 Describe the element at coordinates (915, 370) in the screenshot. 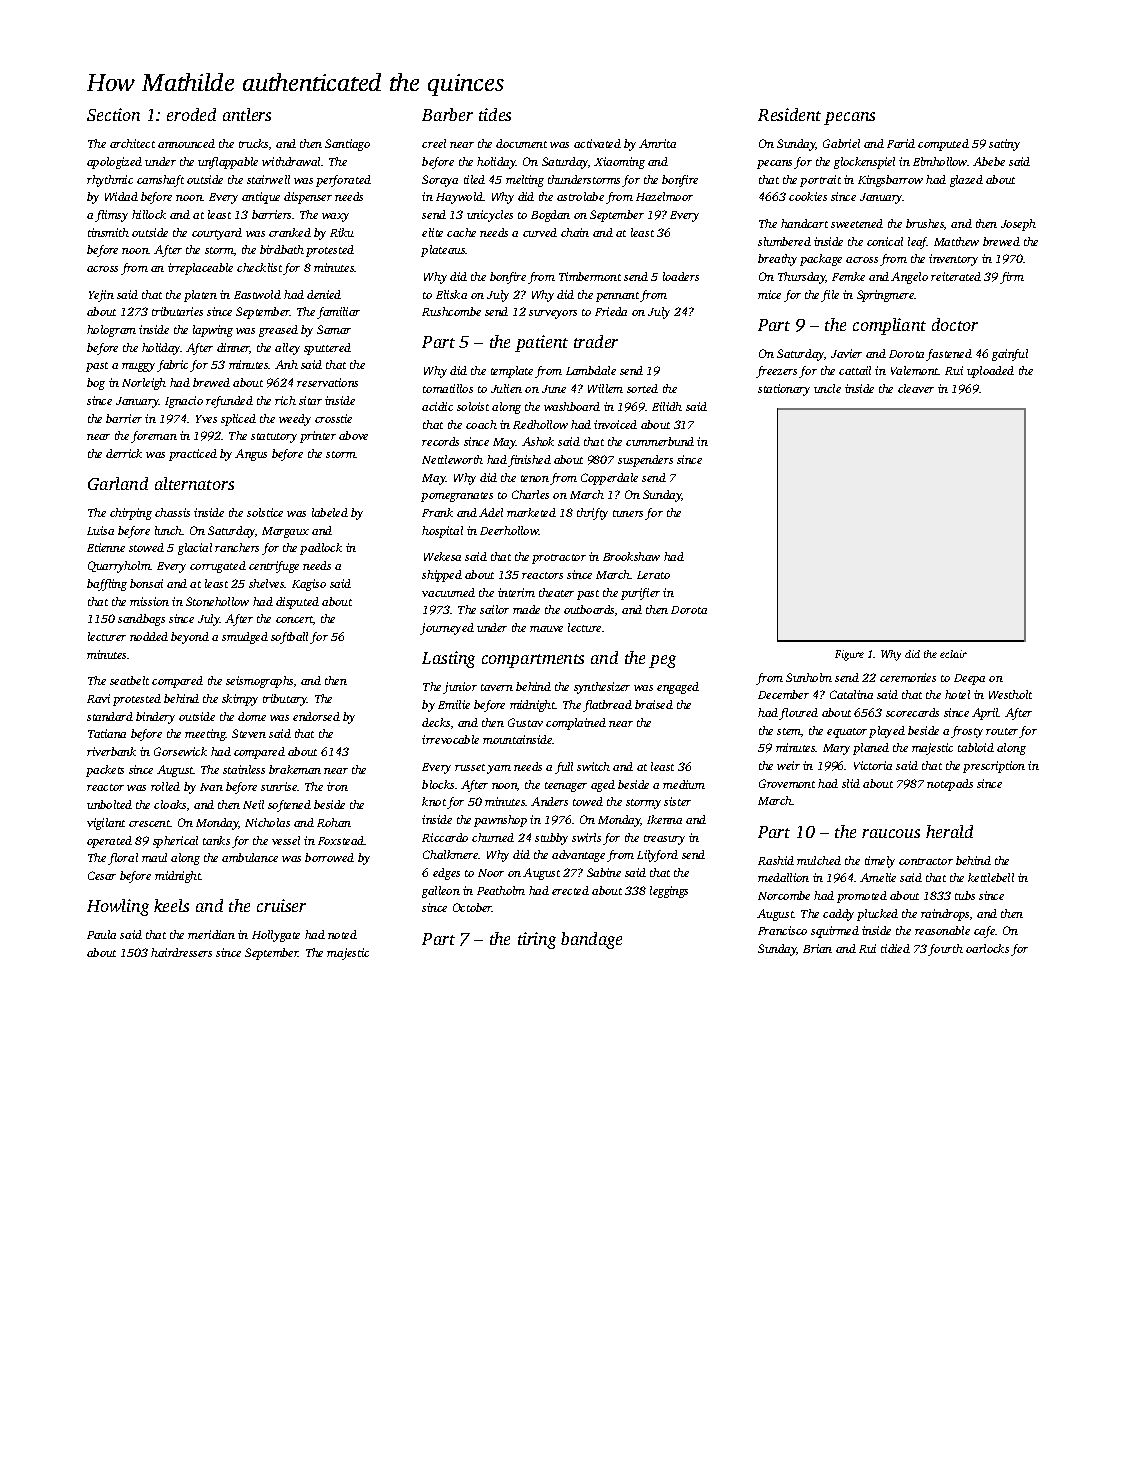

I see `Valemont` at that location.
